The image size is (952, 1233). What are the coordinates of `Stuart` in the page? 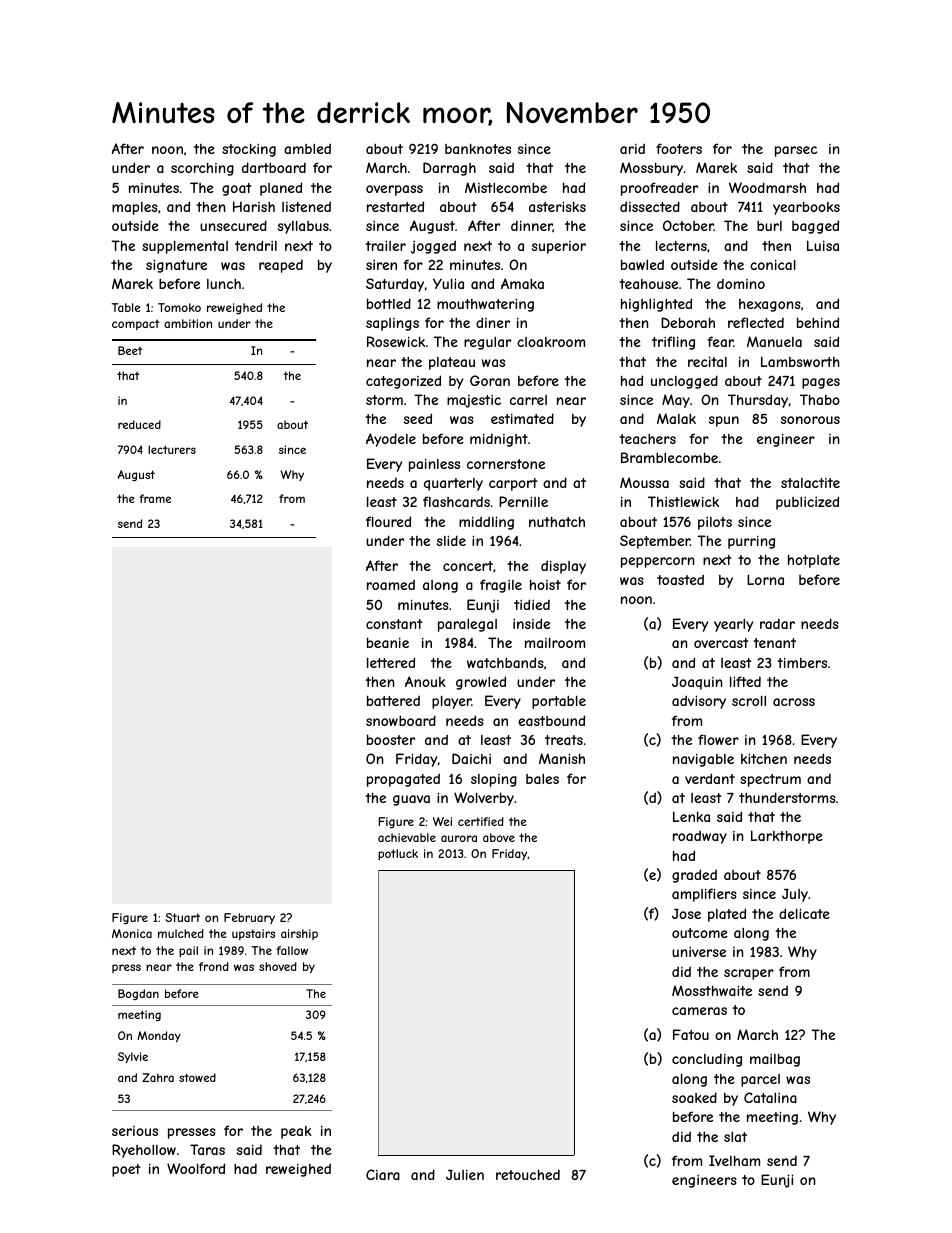 It's located at (182, 917).
